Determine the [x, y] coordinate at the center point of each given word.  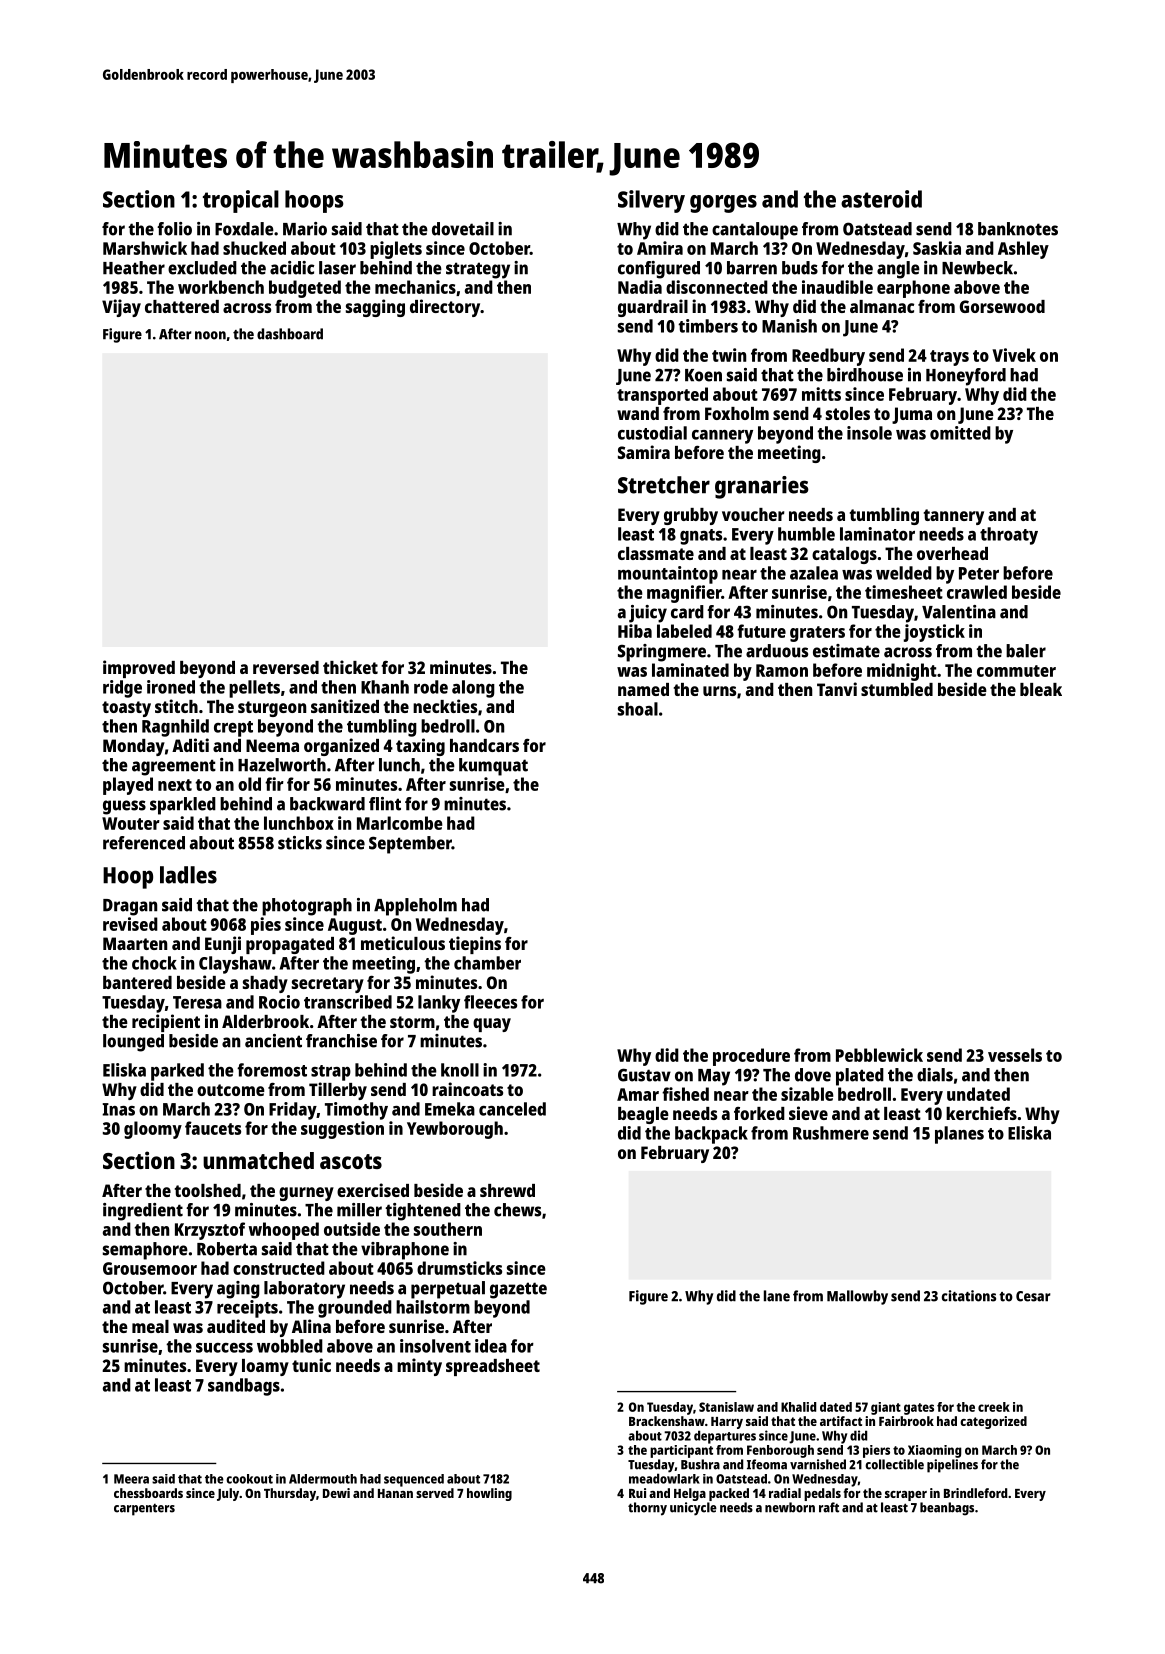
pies [266, 926]
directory [445, 308]
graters [817, 634]
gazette [518, 1290]
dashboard [290, 334]
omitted [960, 433]
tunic [311, 1365]
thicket [350, 667]
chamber [487, 963]
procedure [751, 1057]
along [473, 689]
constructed [279, 1268]
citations [969, 1296]
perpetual [448, 1290]
